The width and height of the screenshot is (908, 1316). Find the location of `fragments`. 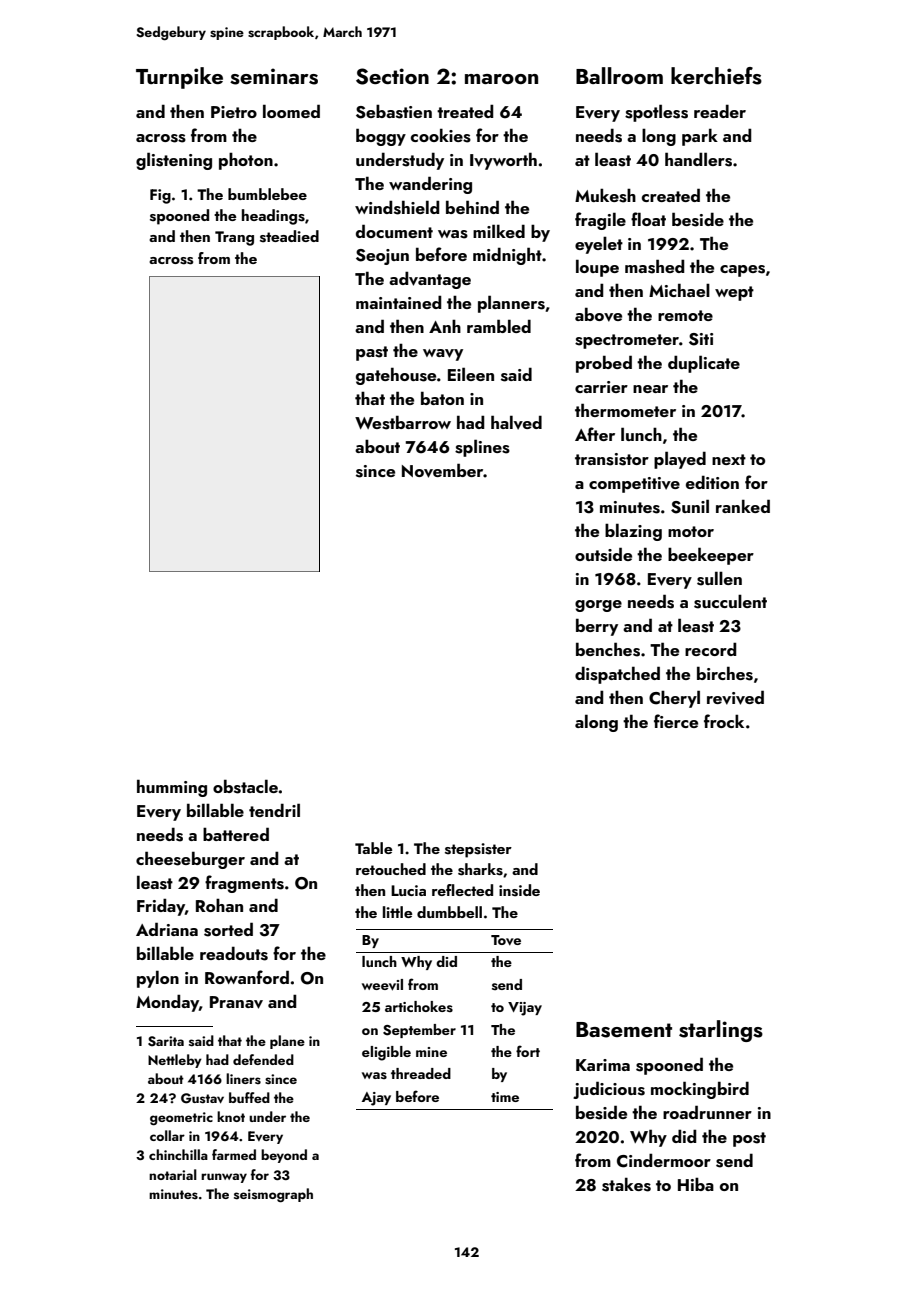

fragments is located at coordinates (244, 884).
